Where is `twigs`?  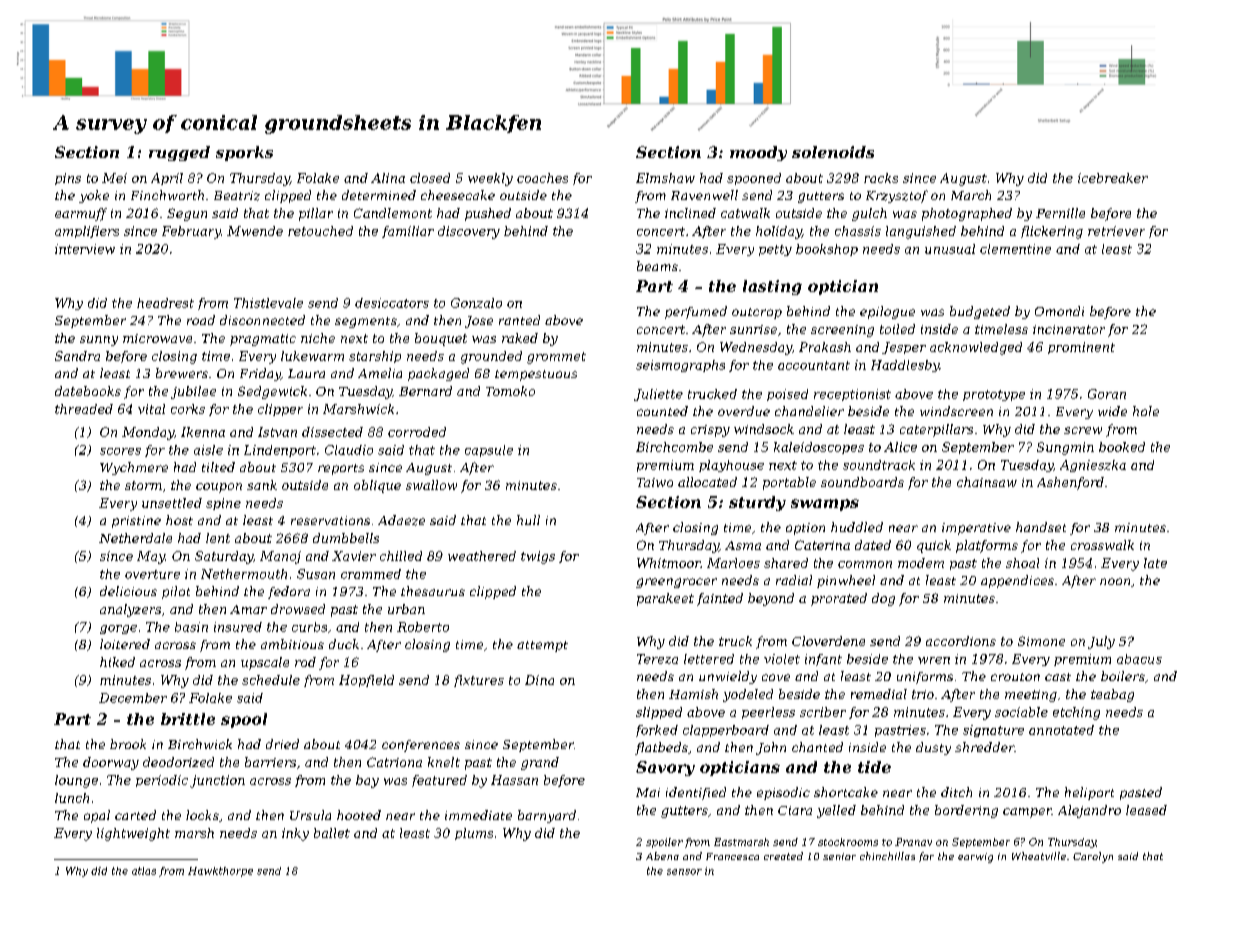
twigs is located at coordinates (538, 557).
